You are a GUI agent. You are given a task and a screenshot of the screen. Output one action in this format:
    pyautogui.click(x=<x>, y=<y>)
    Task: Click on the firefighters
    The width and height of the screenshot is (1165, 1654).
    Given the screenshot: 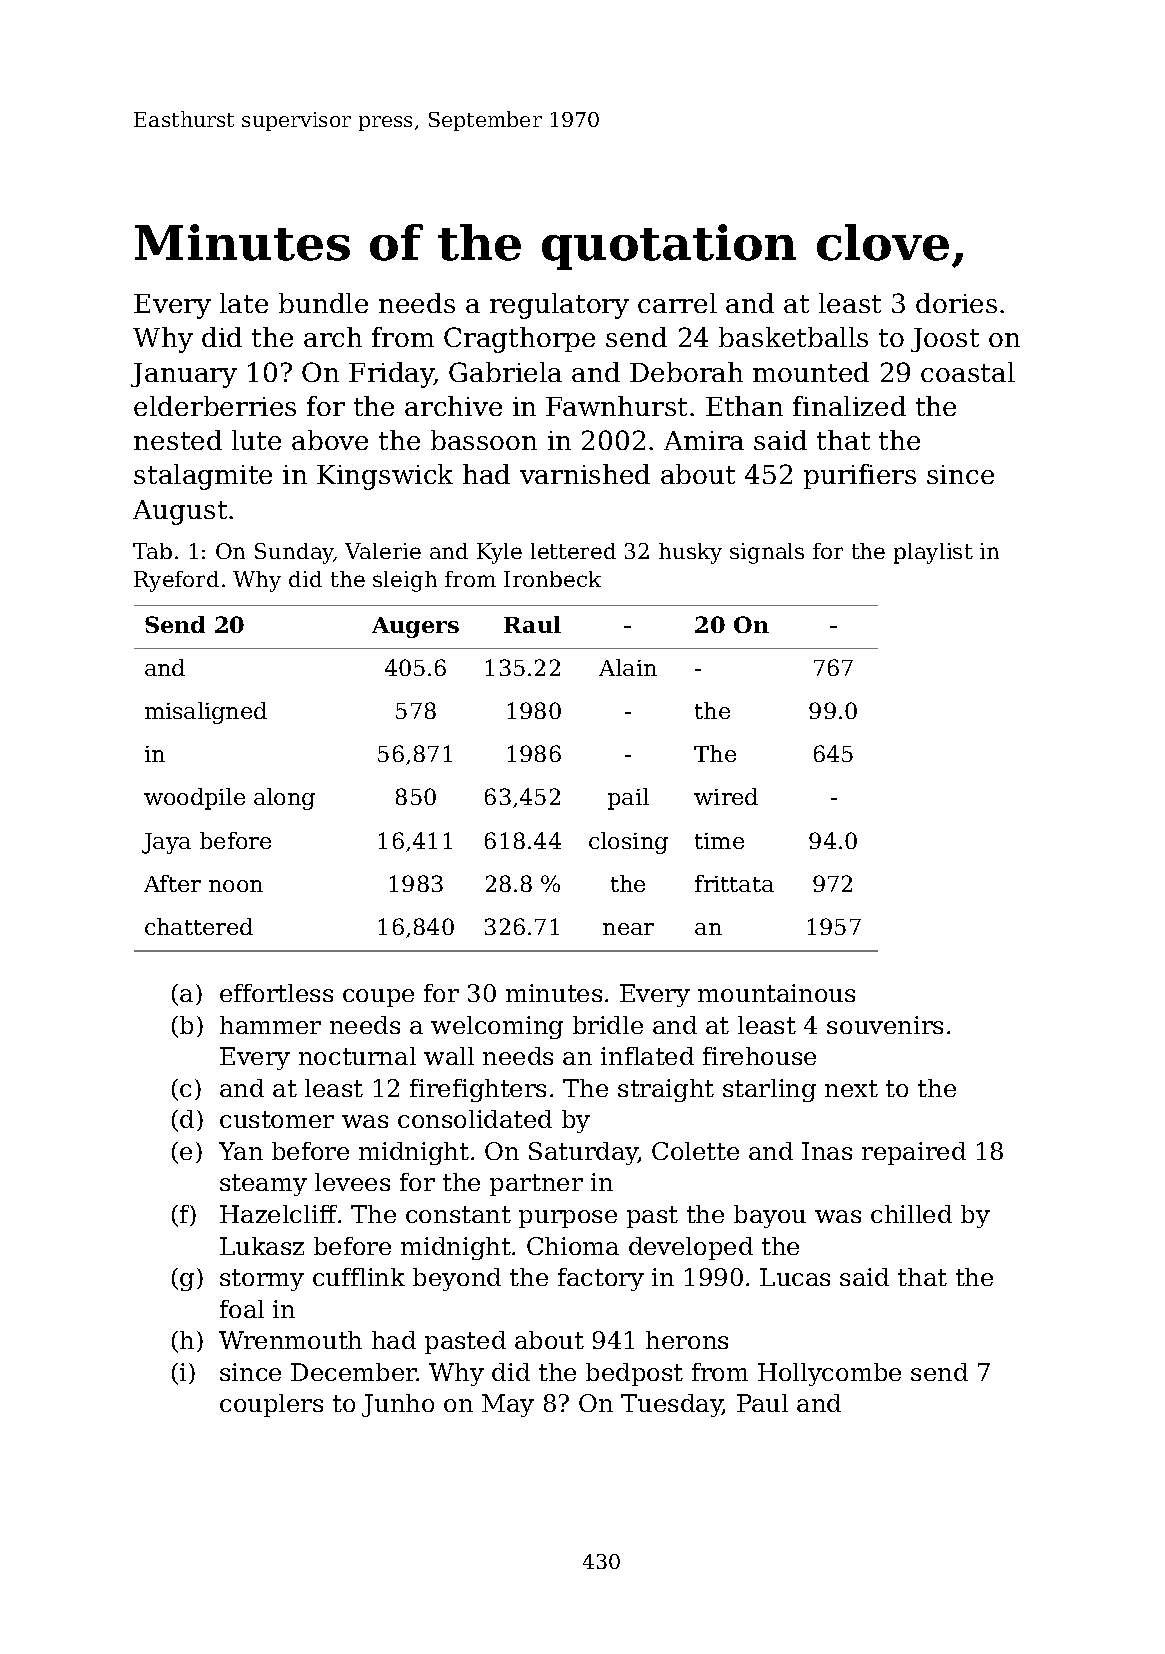 What is the action you would take?
    pyautogui.click(x=478, y=1090)
